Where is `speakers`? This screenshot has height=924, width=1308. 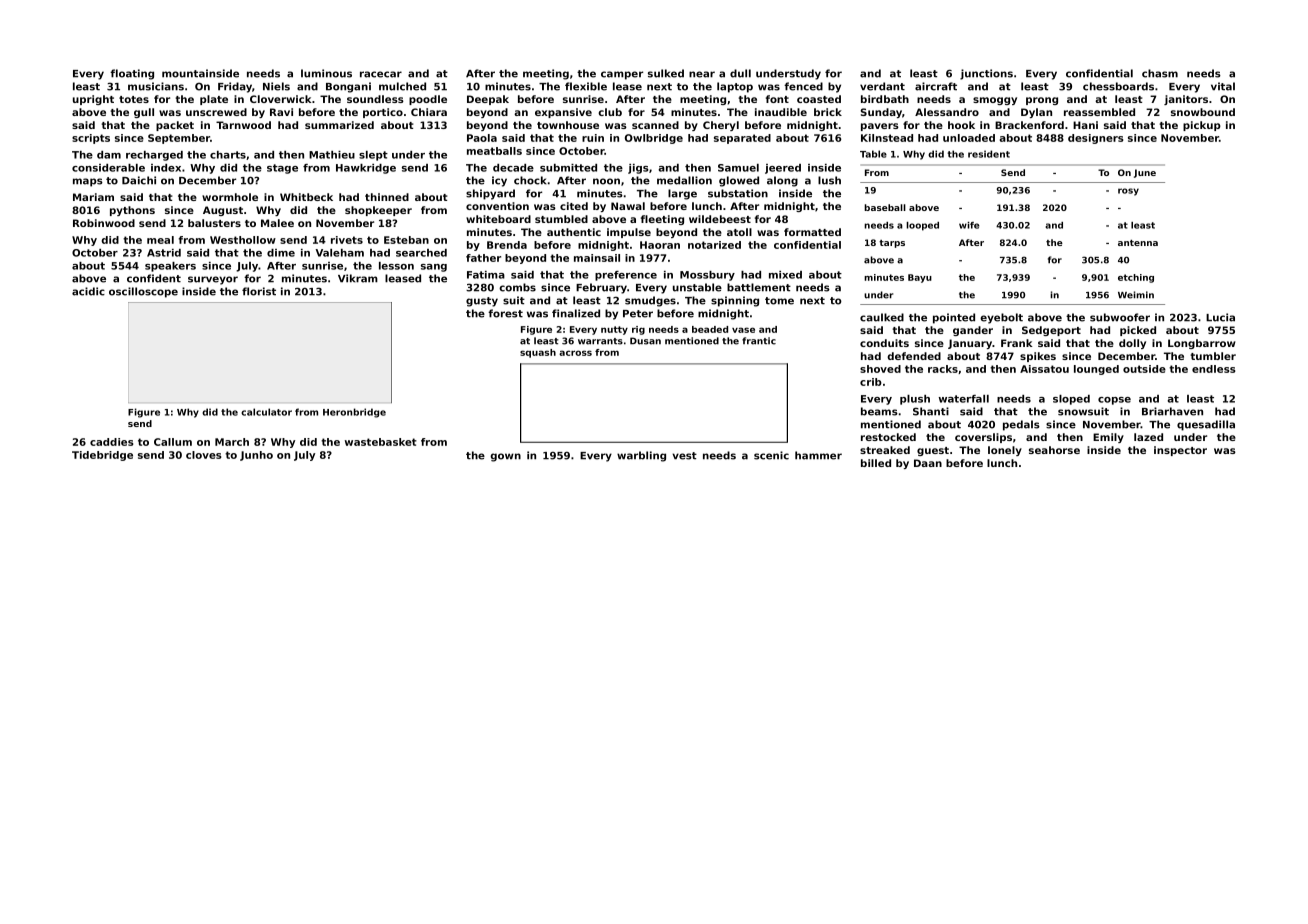 speakers is located at coordinates (170, 267).
